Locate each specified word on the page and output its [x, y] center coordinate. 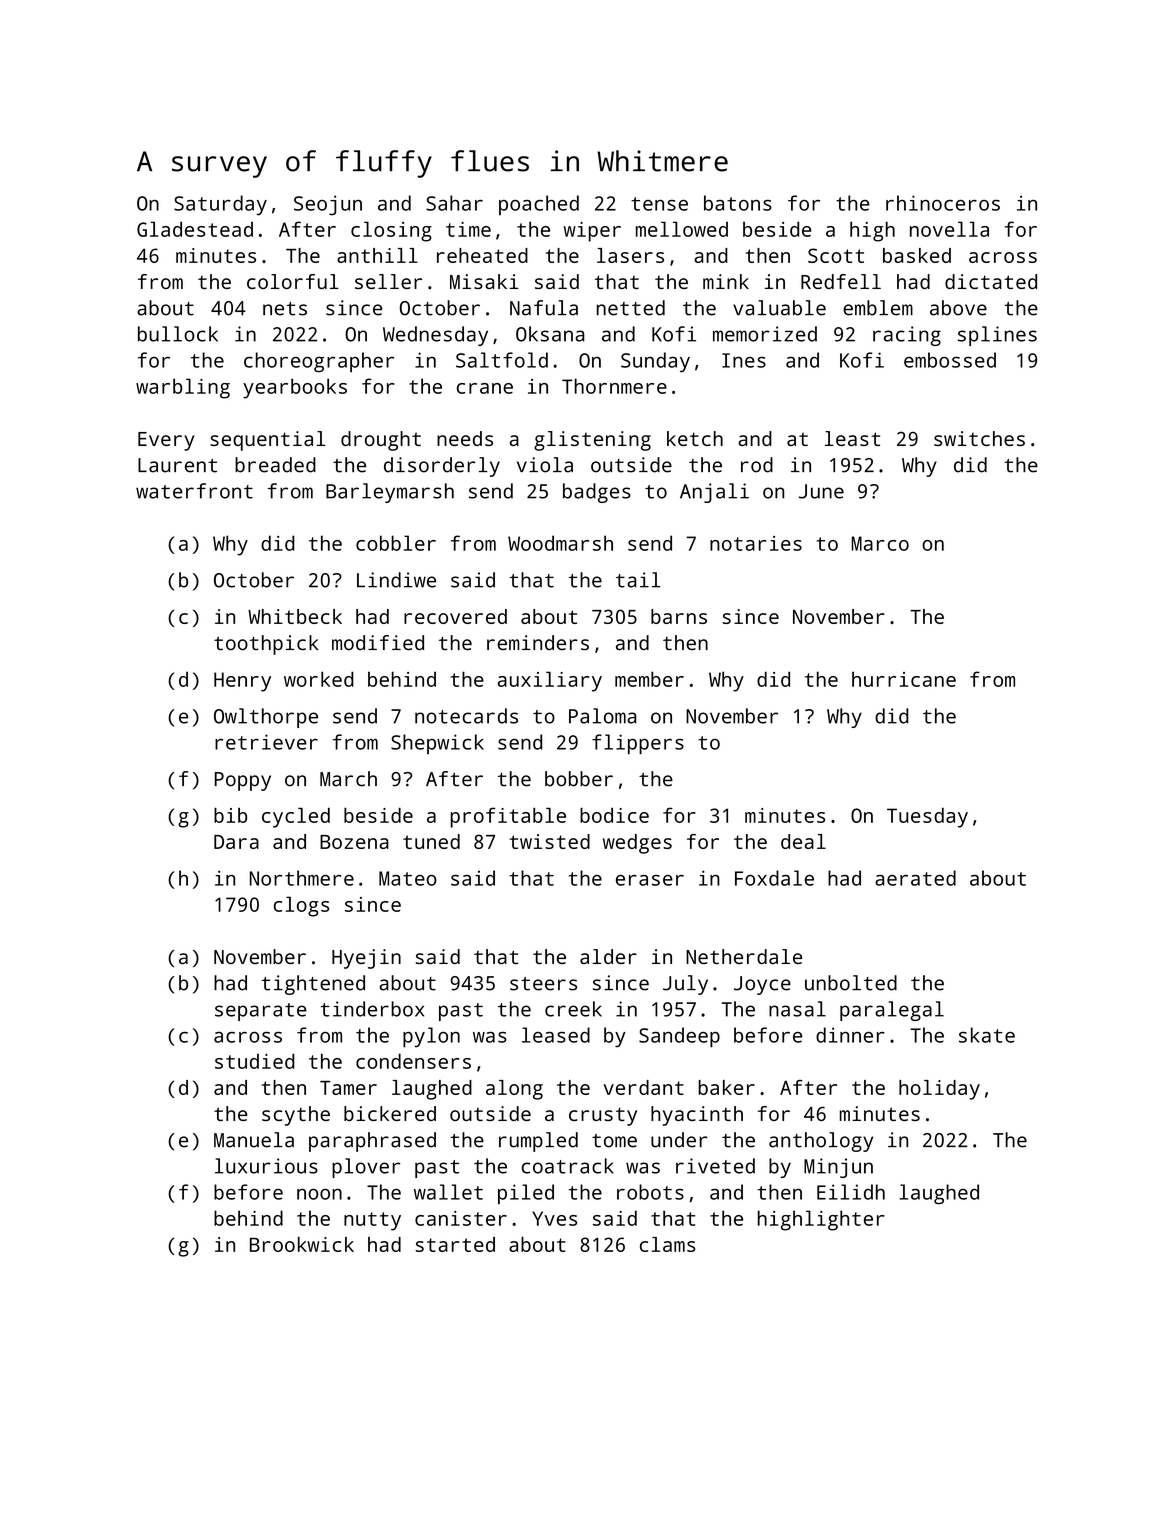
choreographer [319, 362]
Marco [880, 543]
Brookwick [302, 1244]
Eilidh [851, 1192]
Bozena [354, 842]
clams [667, 1244]
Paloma [603, 716]
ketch [695, 438]
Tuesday [927, 818]
